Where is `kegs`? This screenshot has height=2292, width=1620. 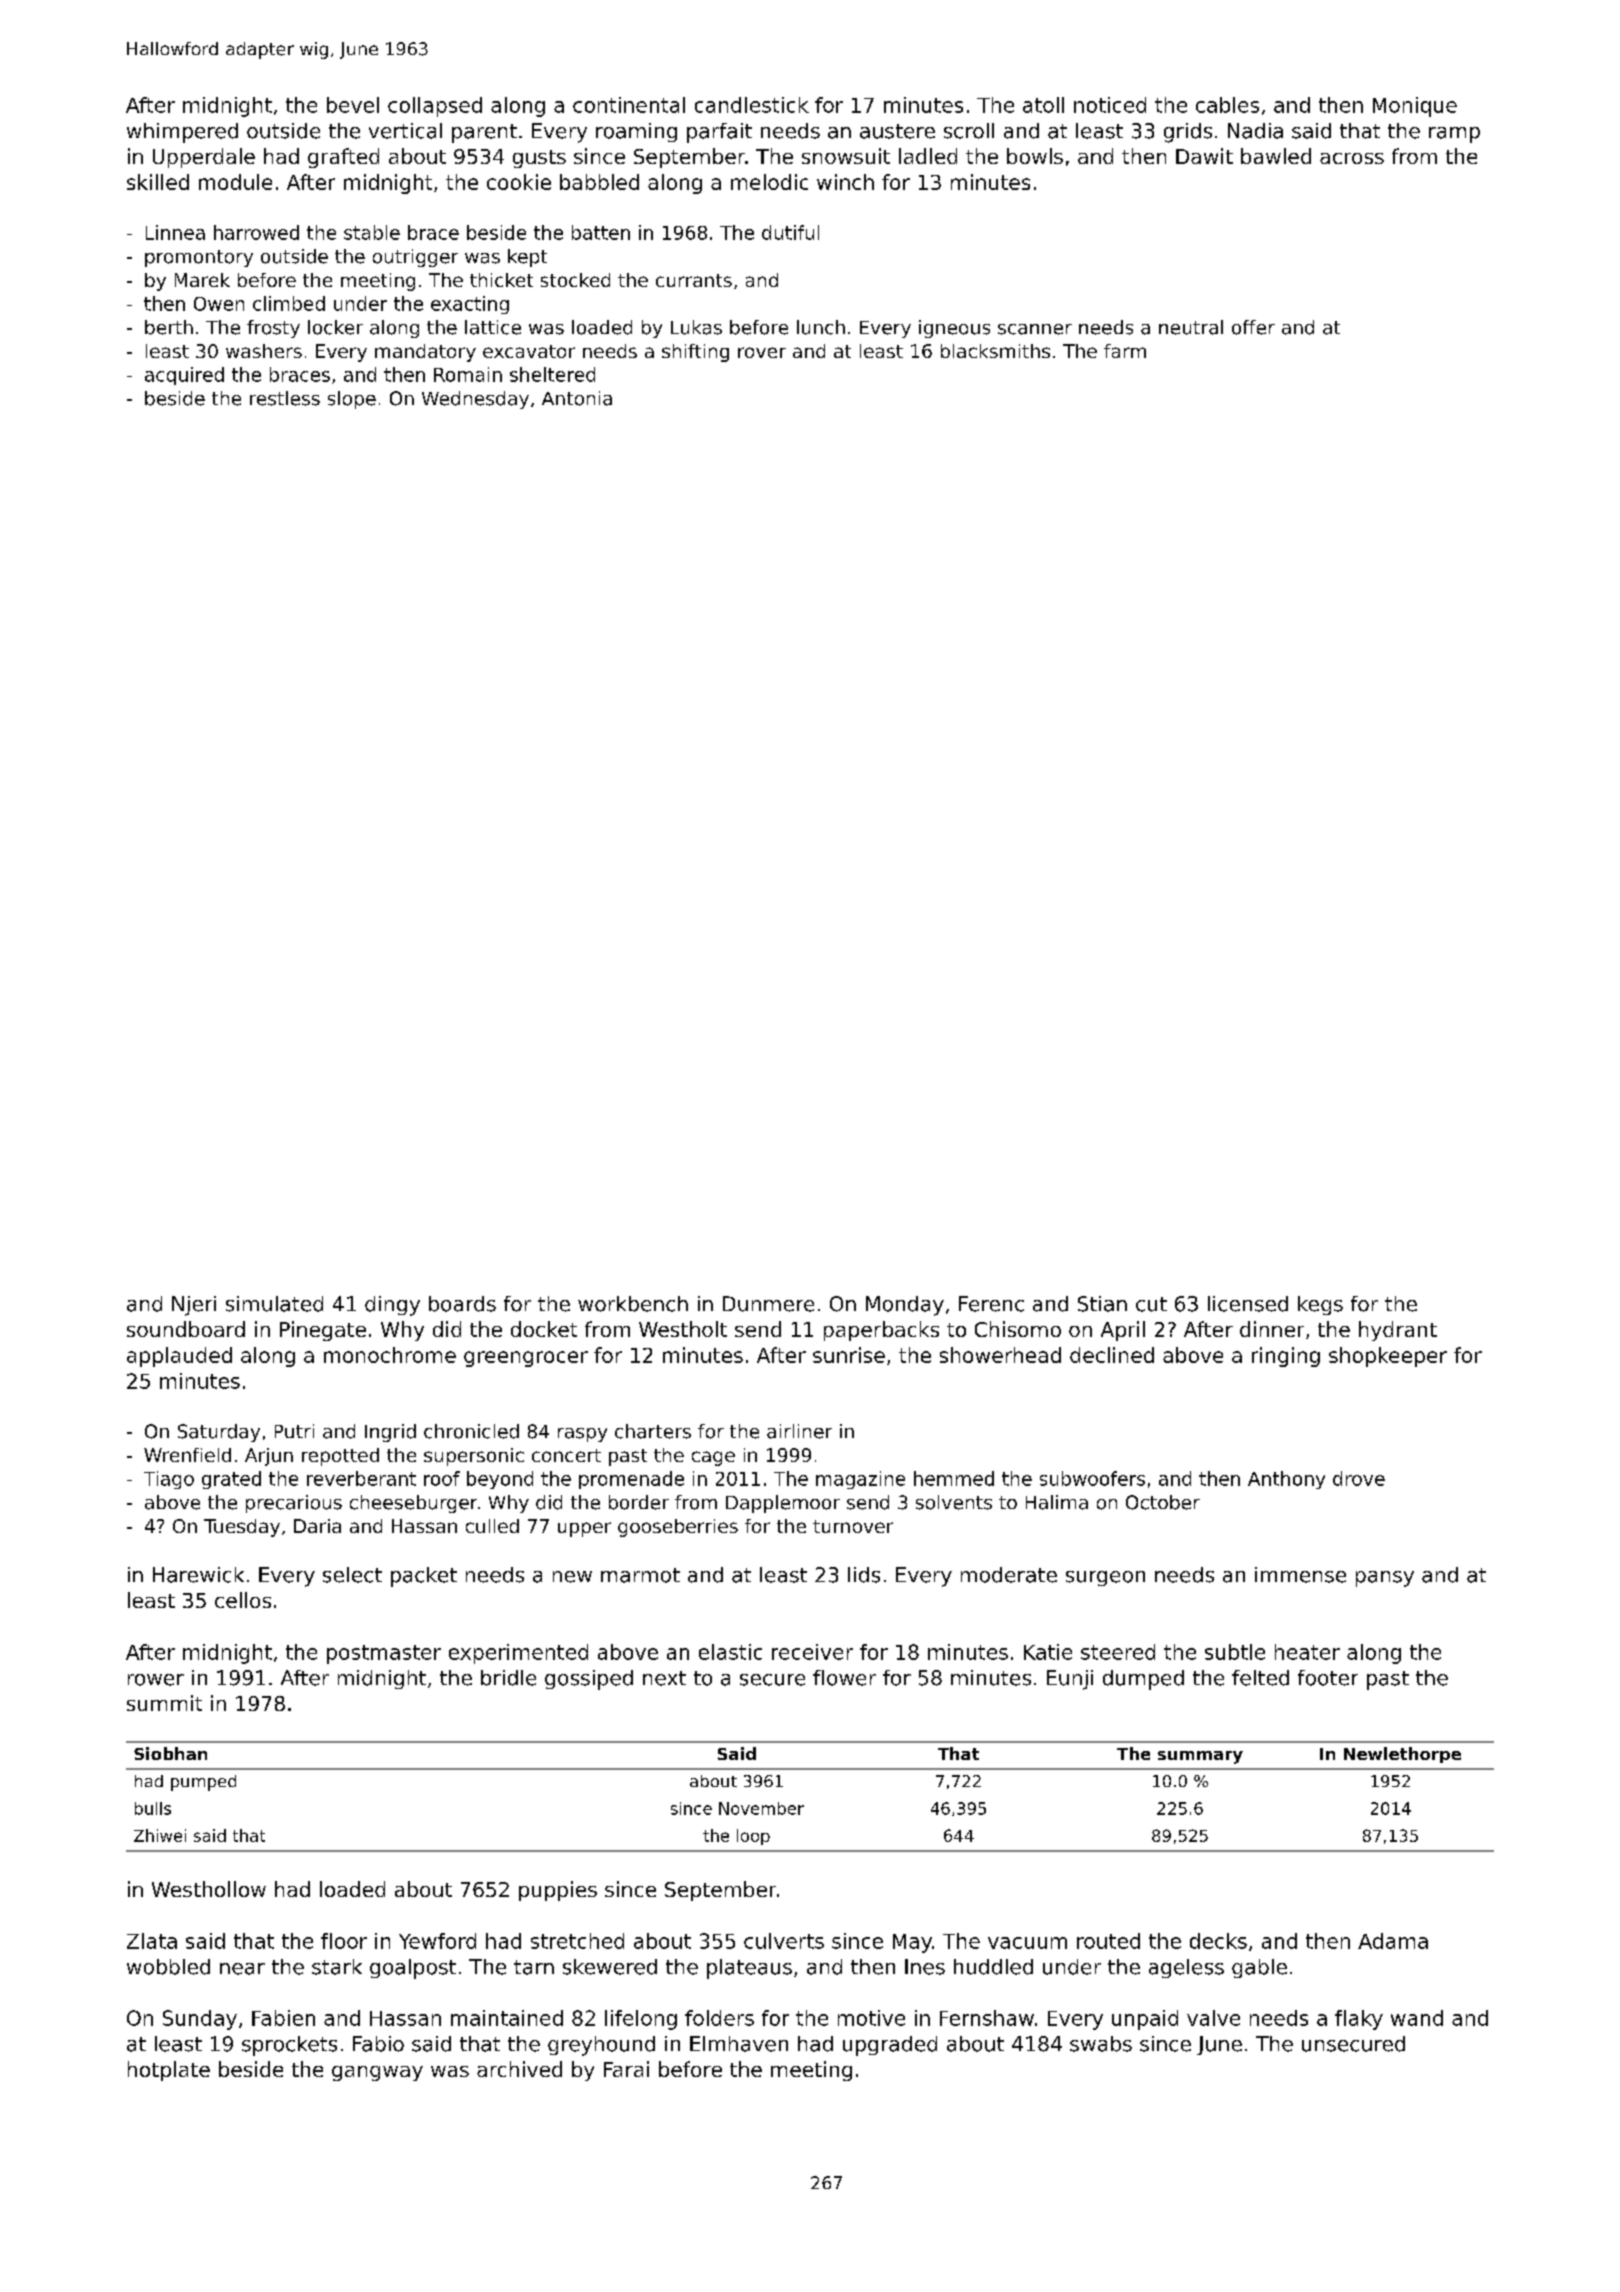 kegs is located at coordinates (1320, 1305).
